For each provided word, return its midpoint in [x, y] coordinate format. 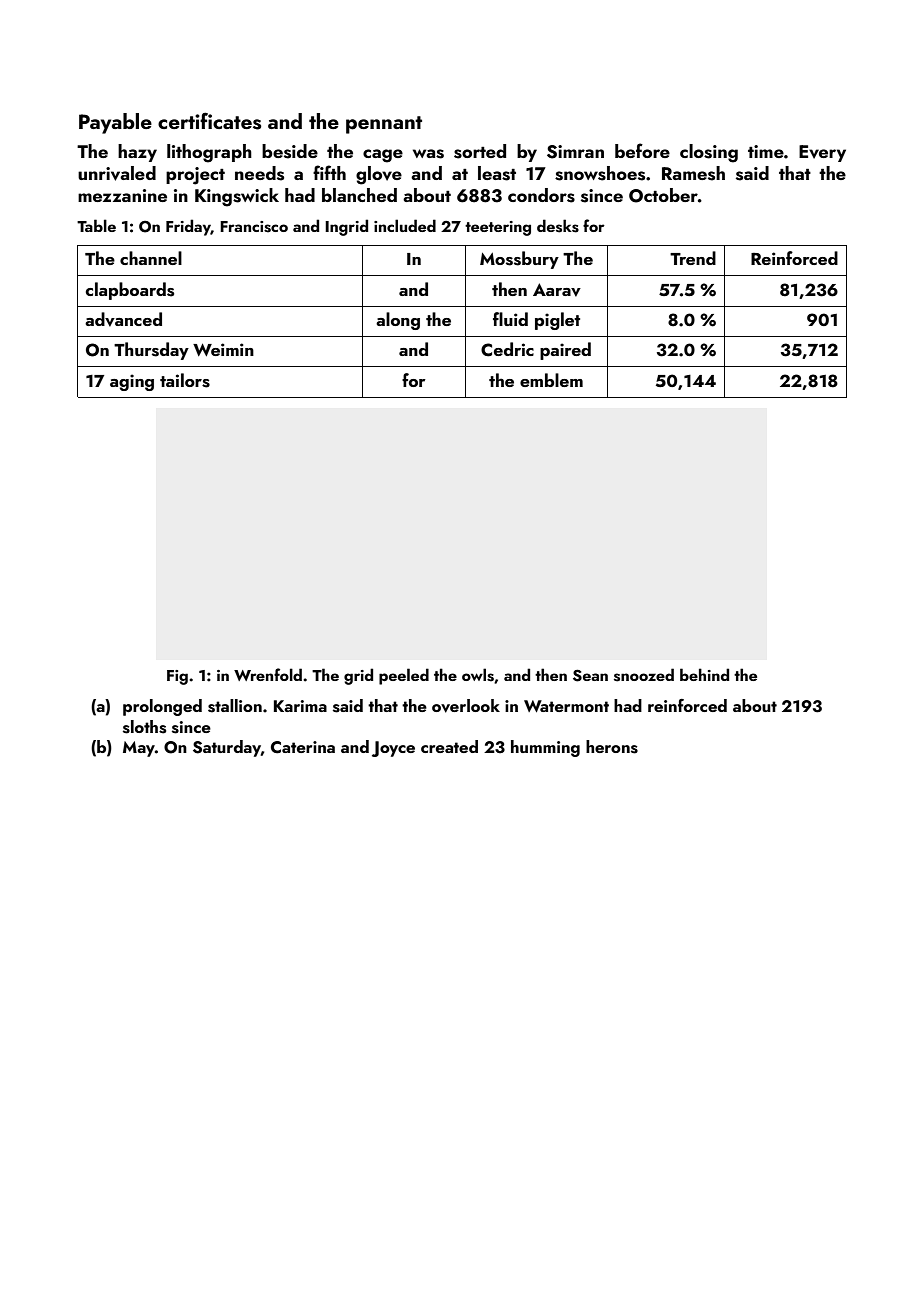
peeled [404, 676]
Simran [575, 152]
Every [822, 153]
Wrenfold [268, 674]
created [449, 746]
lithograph [209, 153]
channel [151, 258]
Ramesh [693, 173]
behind [704, 674]
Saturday [227, 748]
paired [565, 351]
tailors [185, 380]
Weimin [223, 349]
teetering [498, 228]
